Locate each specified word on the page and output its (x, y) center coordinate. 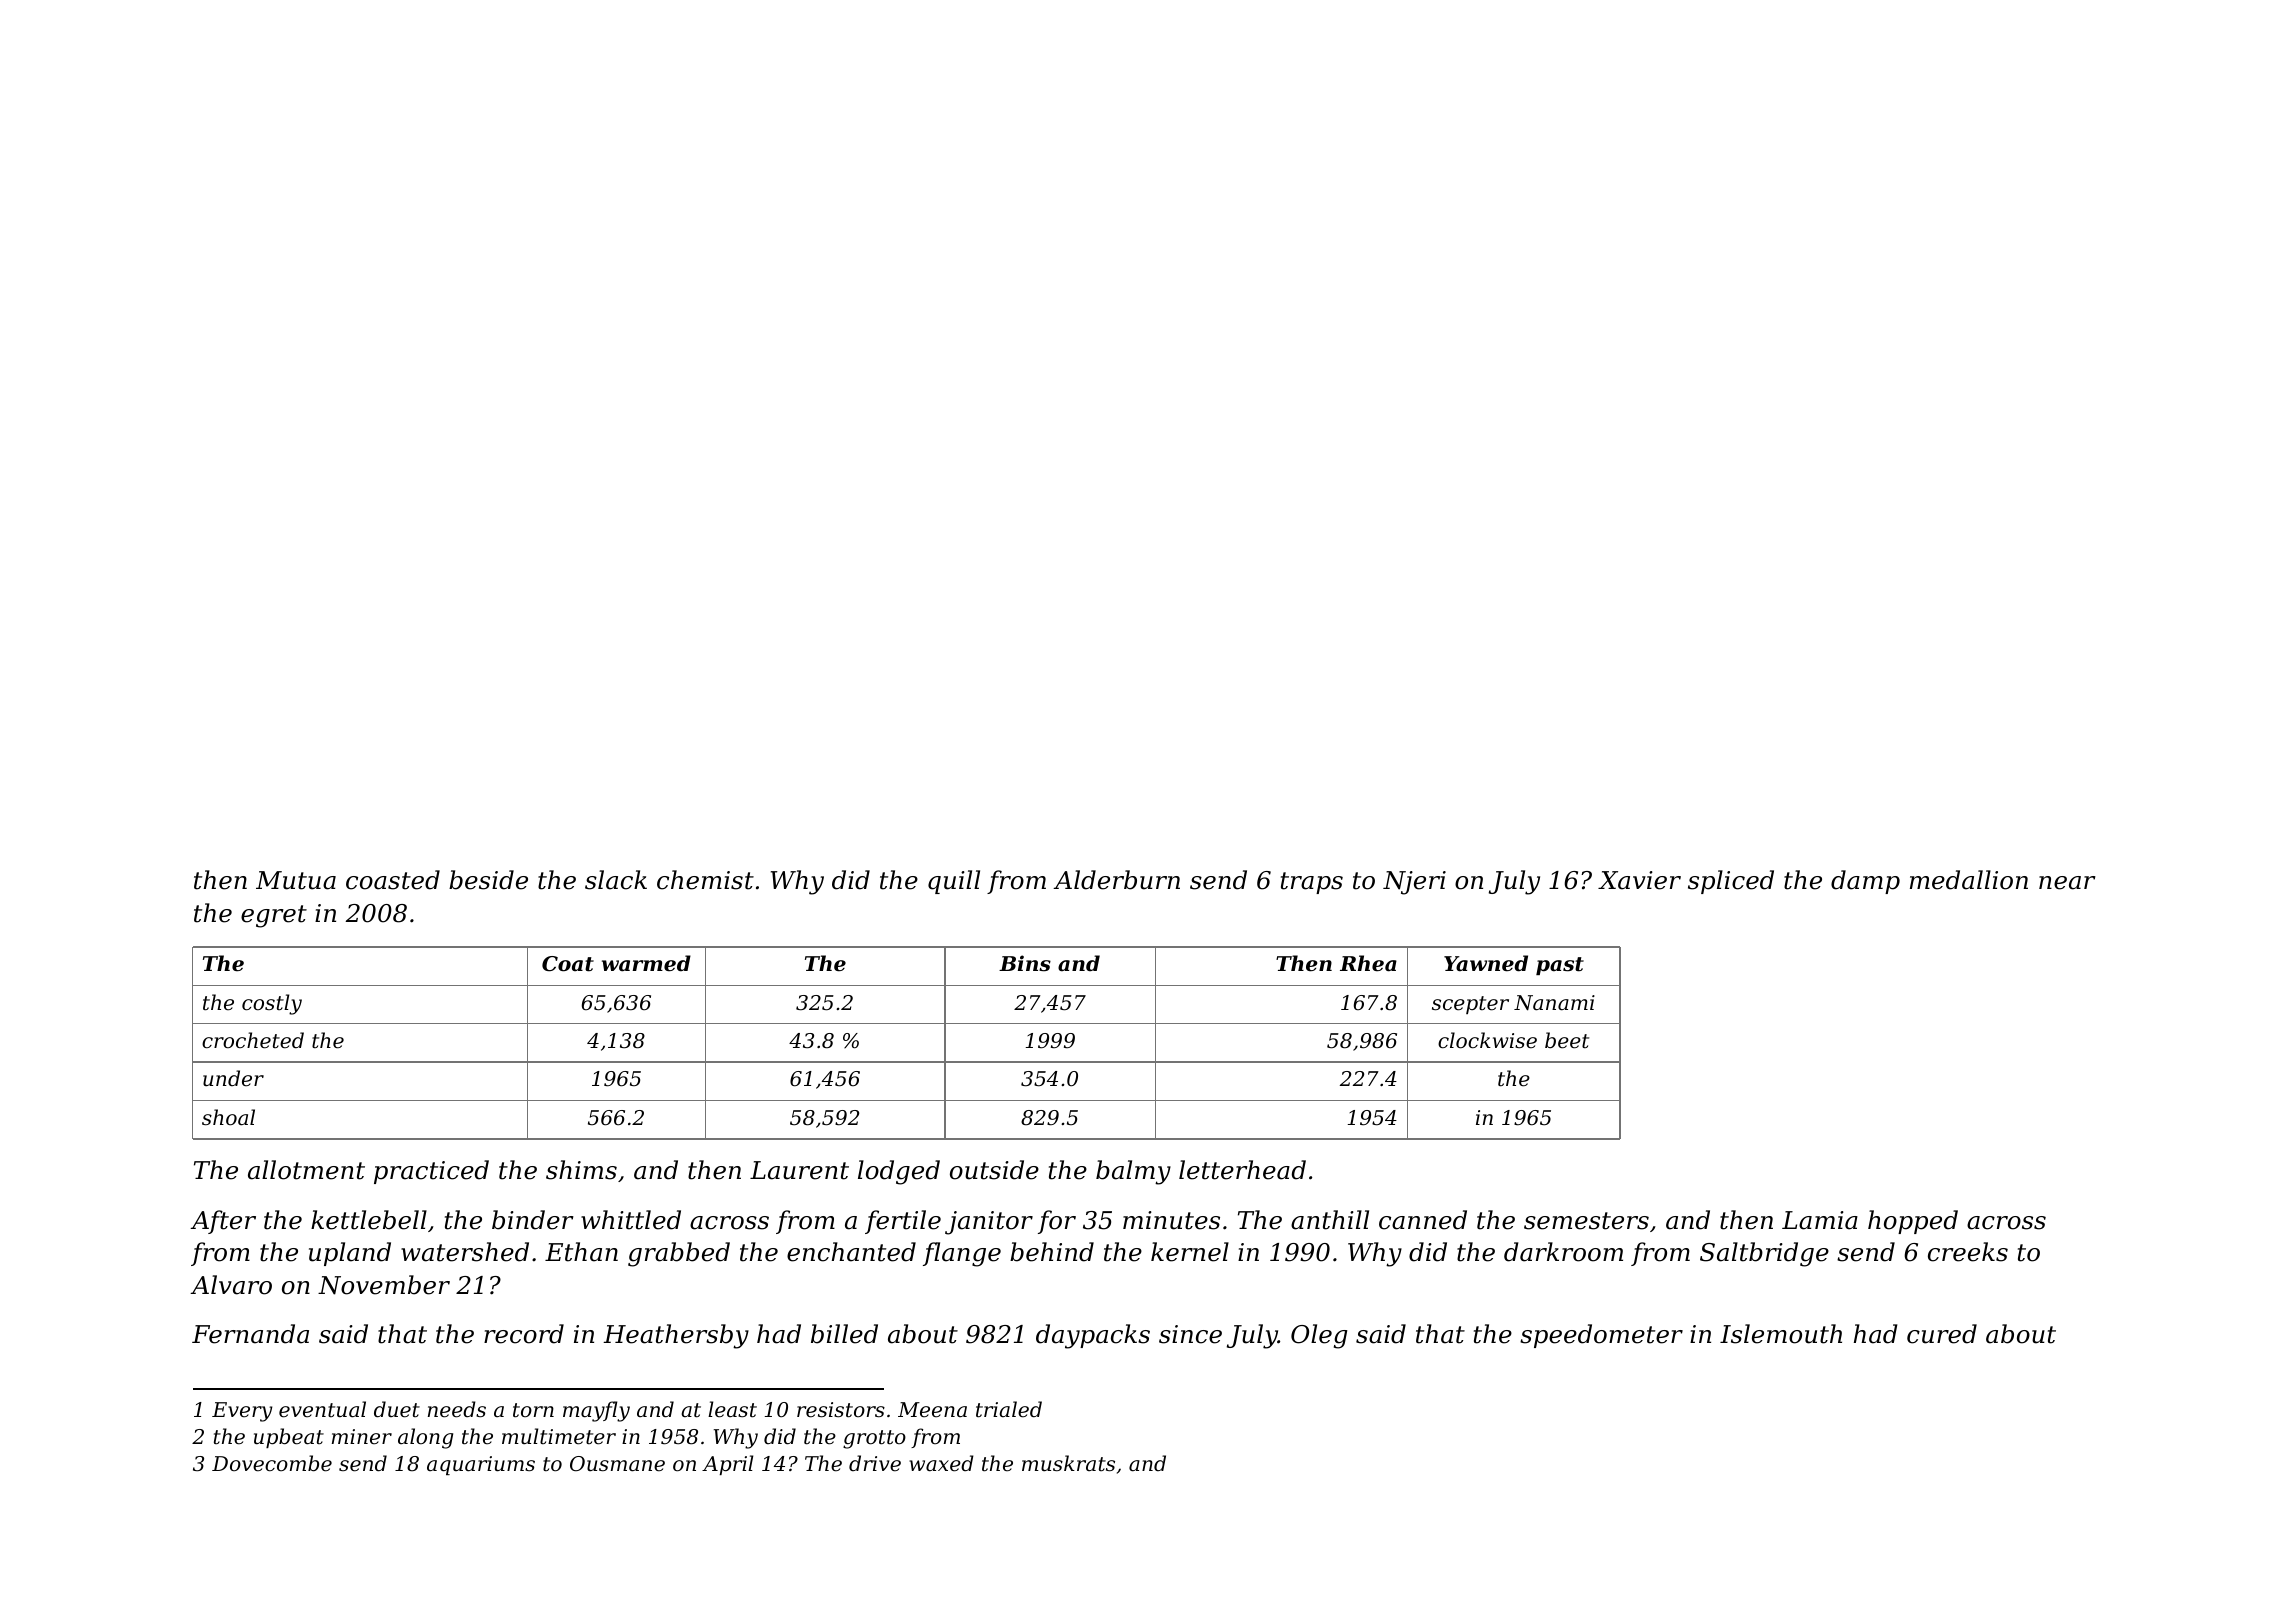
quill (954, 882)
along (425, 1438)
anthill (1330, 1220)
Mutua (296, 880)
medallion (1969, 880)
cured (1942, 1334)
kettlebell (369, 1220)
